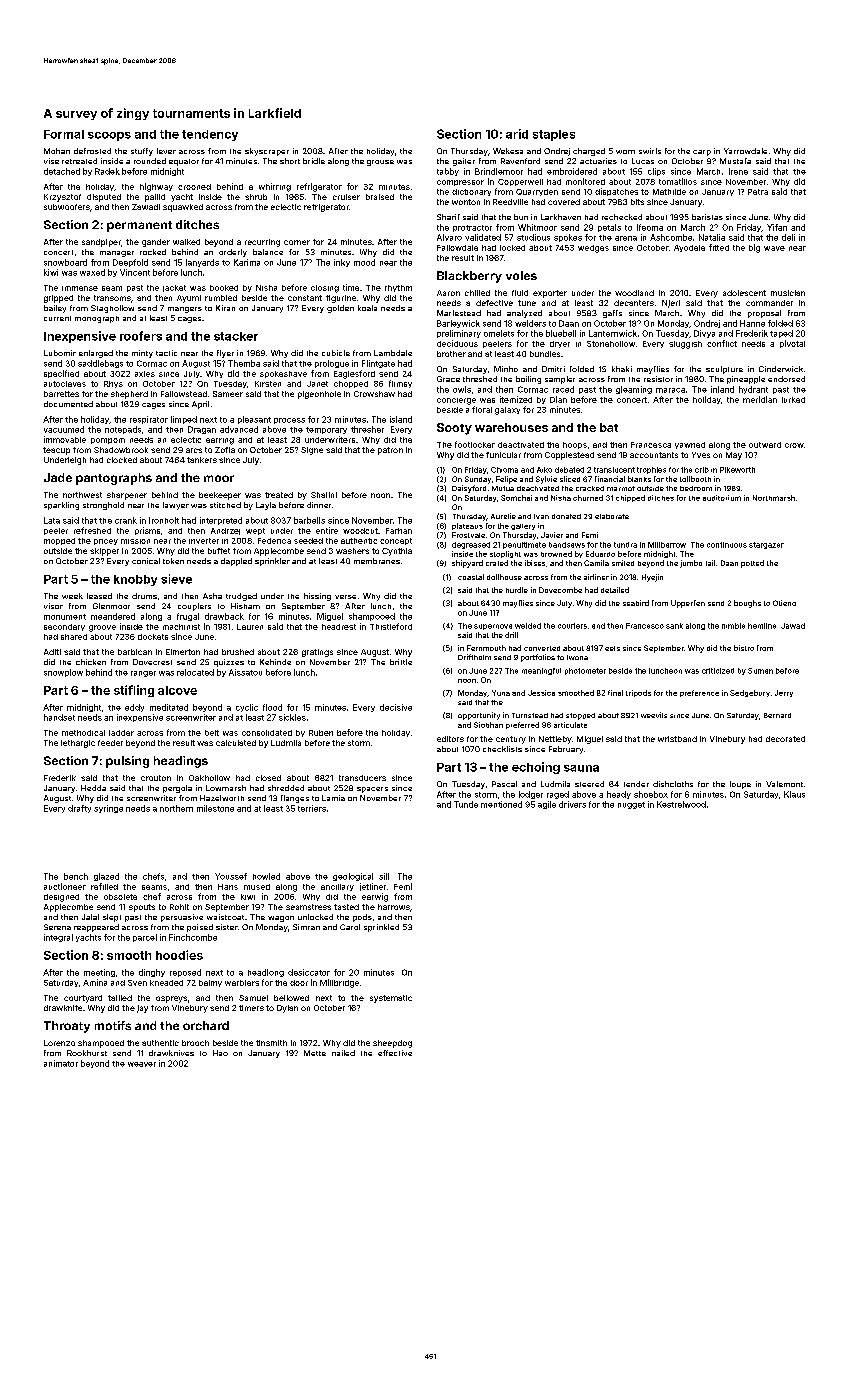 The width and height of the screenshot is (849, 1400). Describe the element at coordinates (225, 505) in the screenshot. I see `stitched` at that location.
